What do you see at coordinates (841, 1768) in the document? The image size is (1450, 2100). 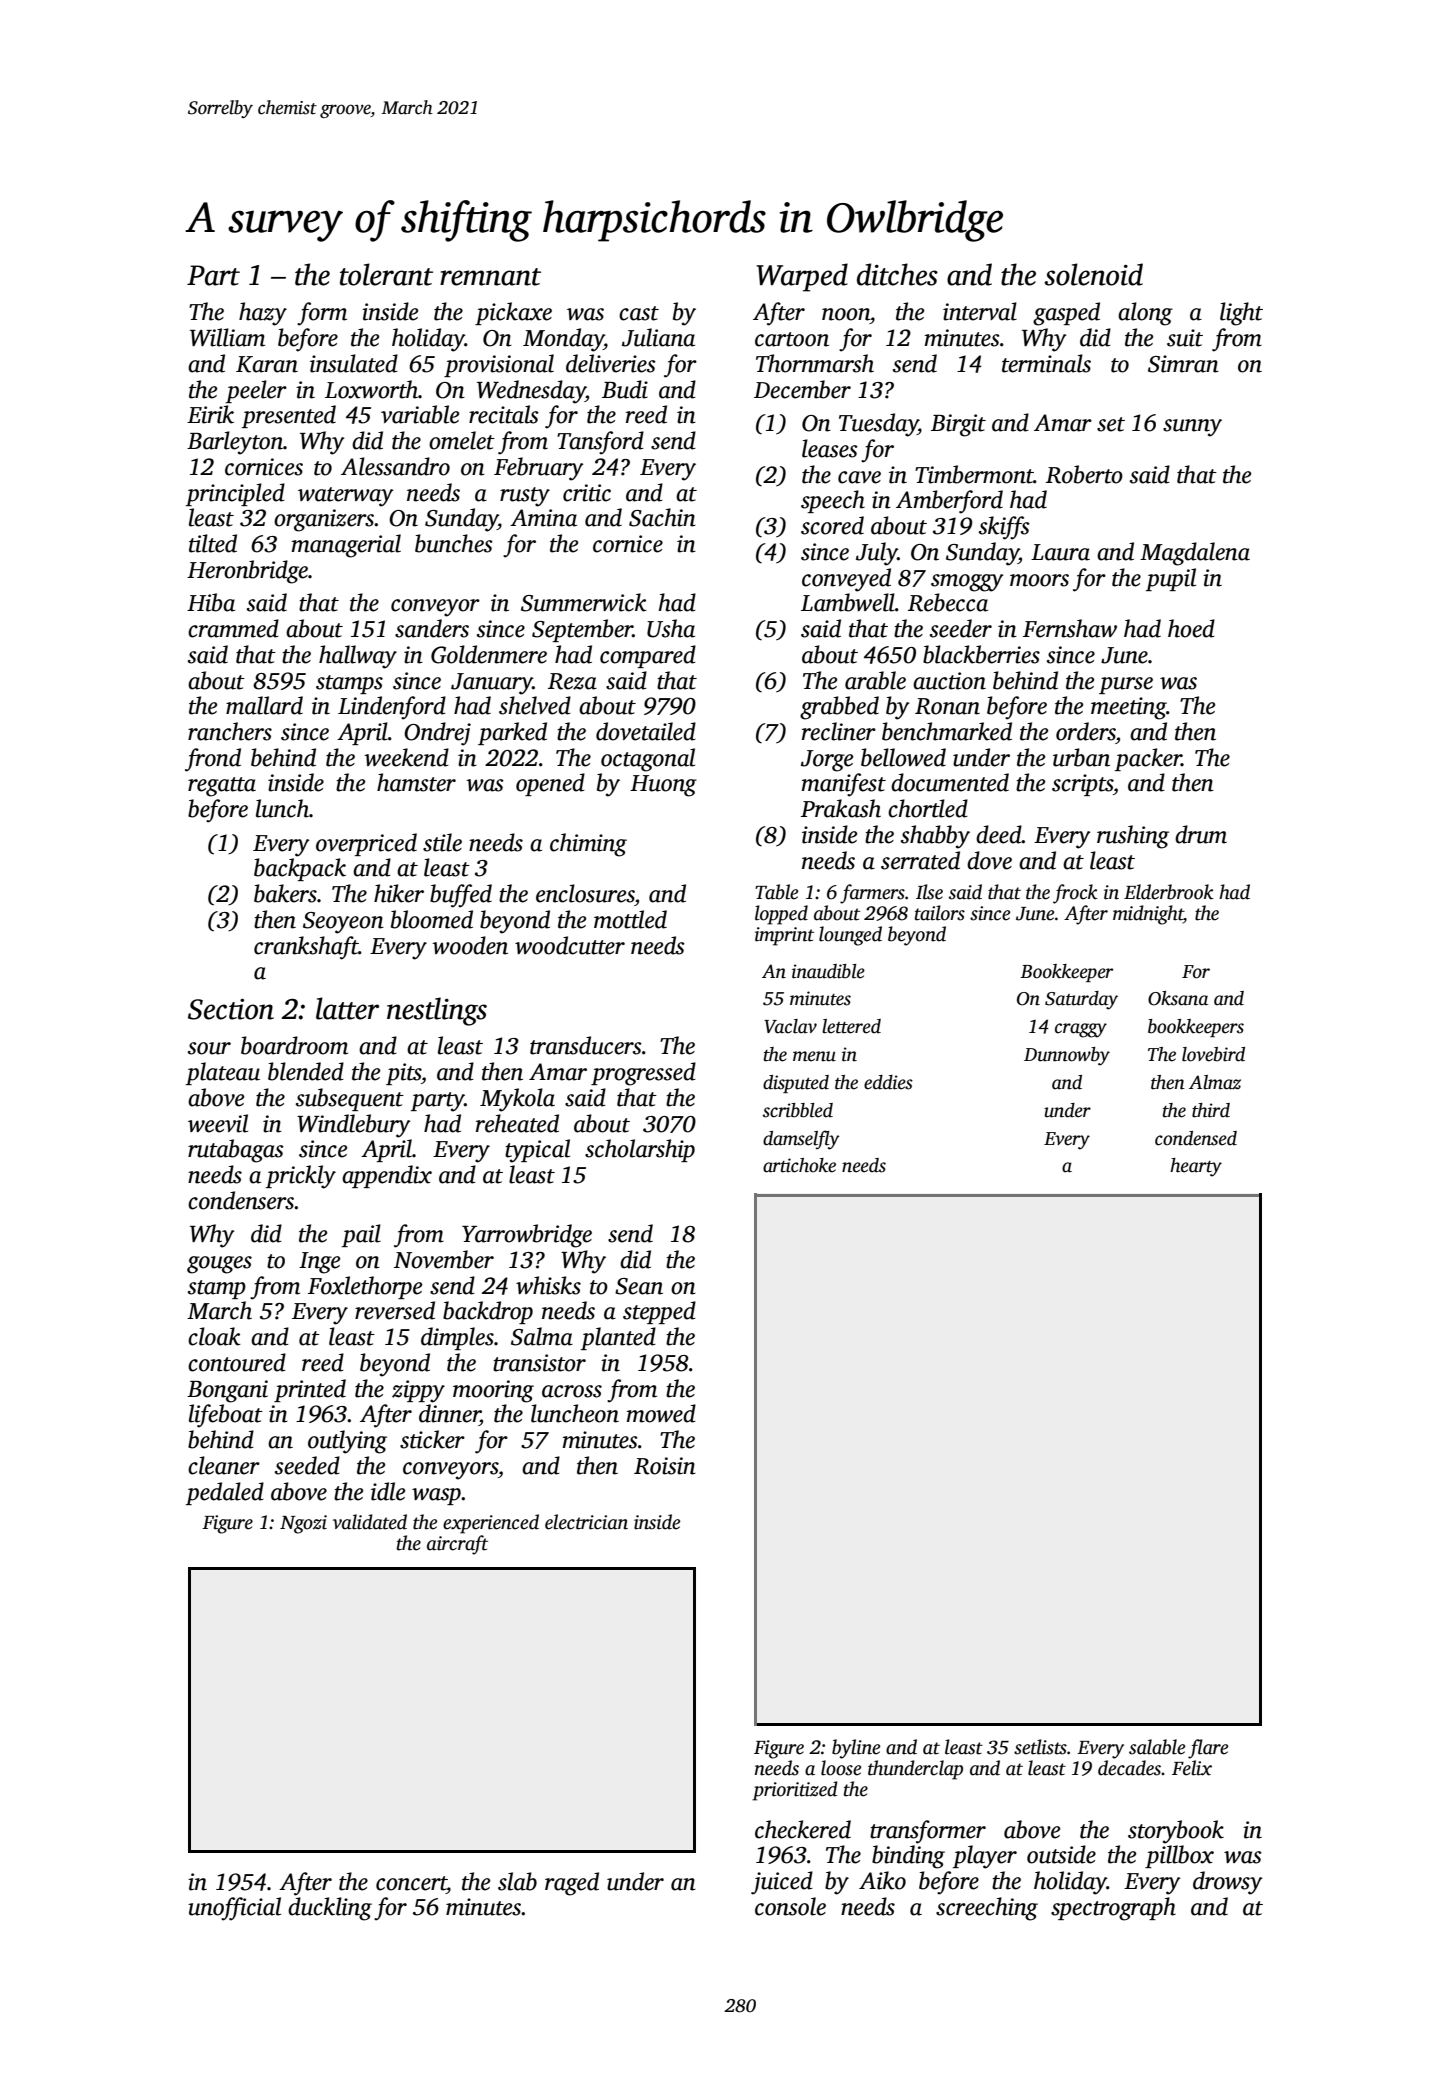 I see `loose` at bounding box center [841, 1768].
